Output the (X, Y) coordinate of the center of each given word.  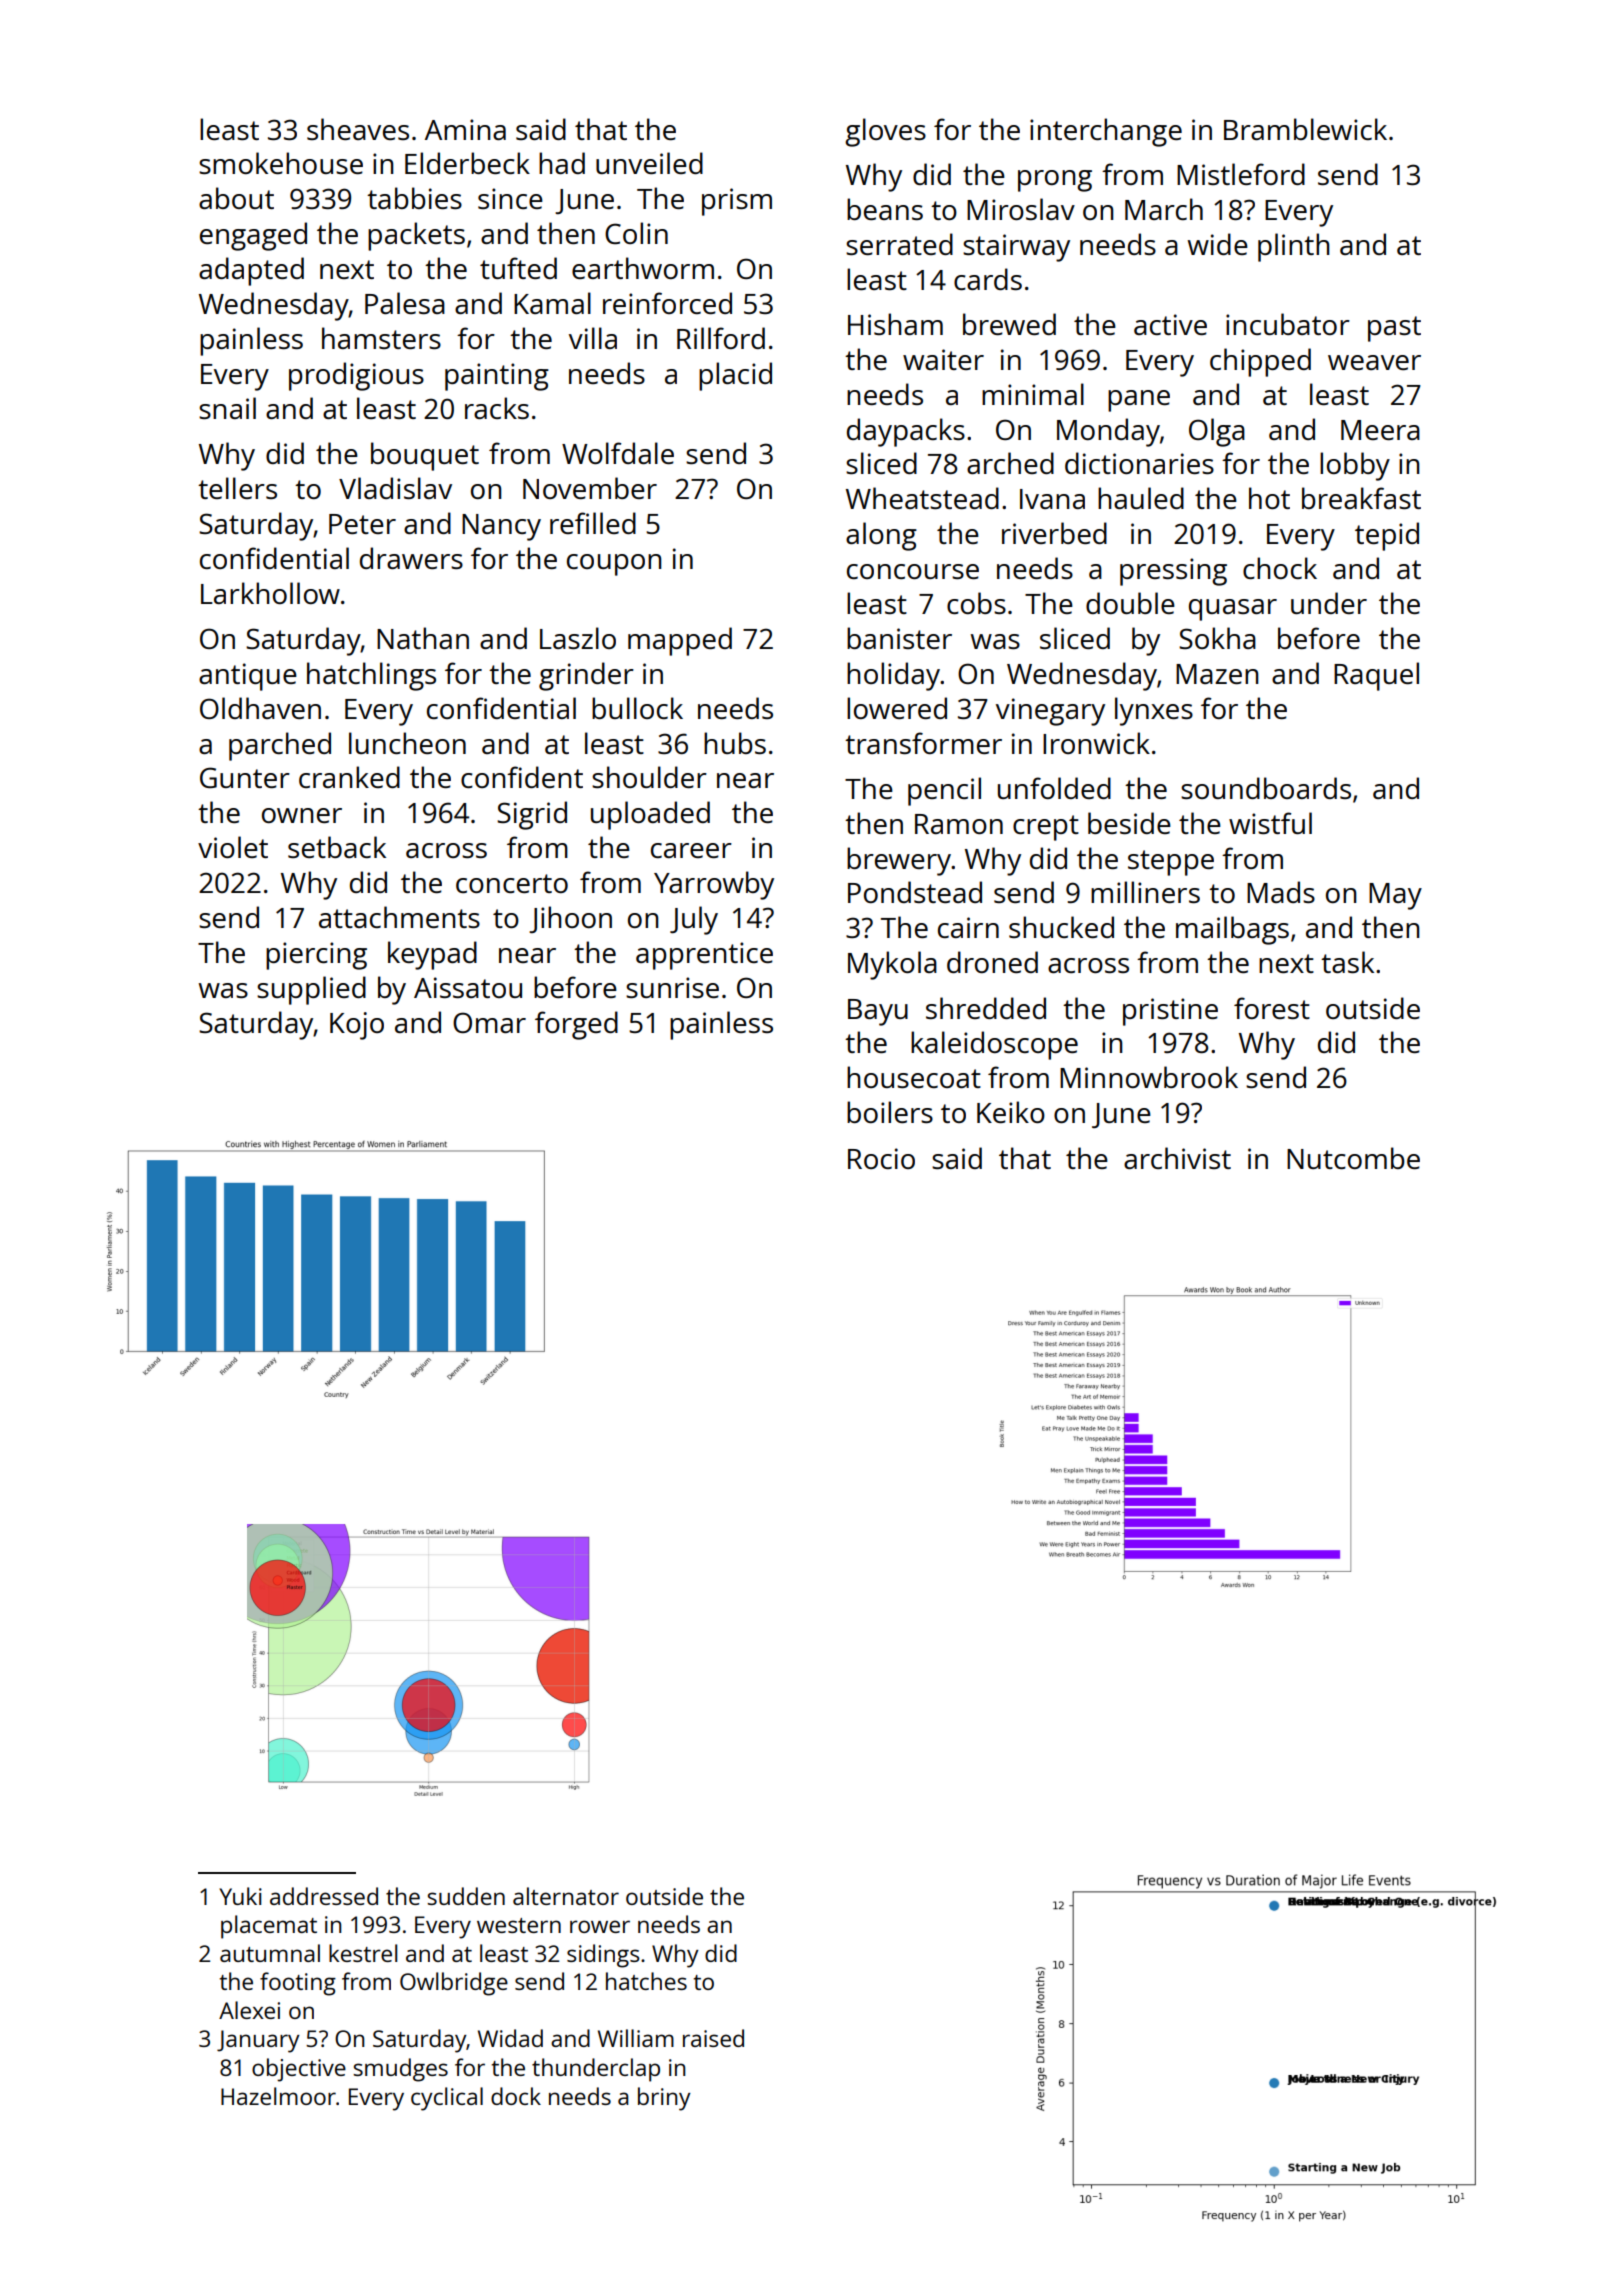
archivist (1177, 1158)
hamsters (381, 338)
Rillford (721, 338)
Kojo (357, 1026)
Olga (1217, 432)
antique (248, 677)
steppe (1171, 863)
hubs (735, 743)
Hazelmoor (278, 2096)
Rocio (881, 1158)
